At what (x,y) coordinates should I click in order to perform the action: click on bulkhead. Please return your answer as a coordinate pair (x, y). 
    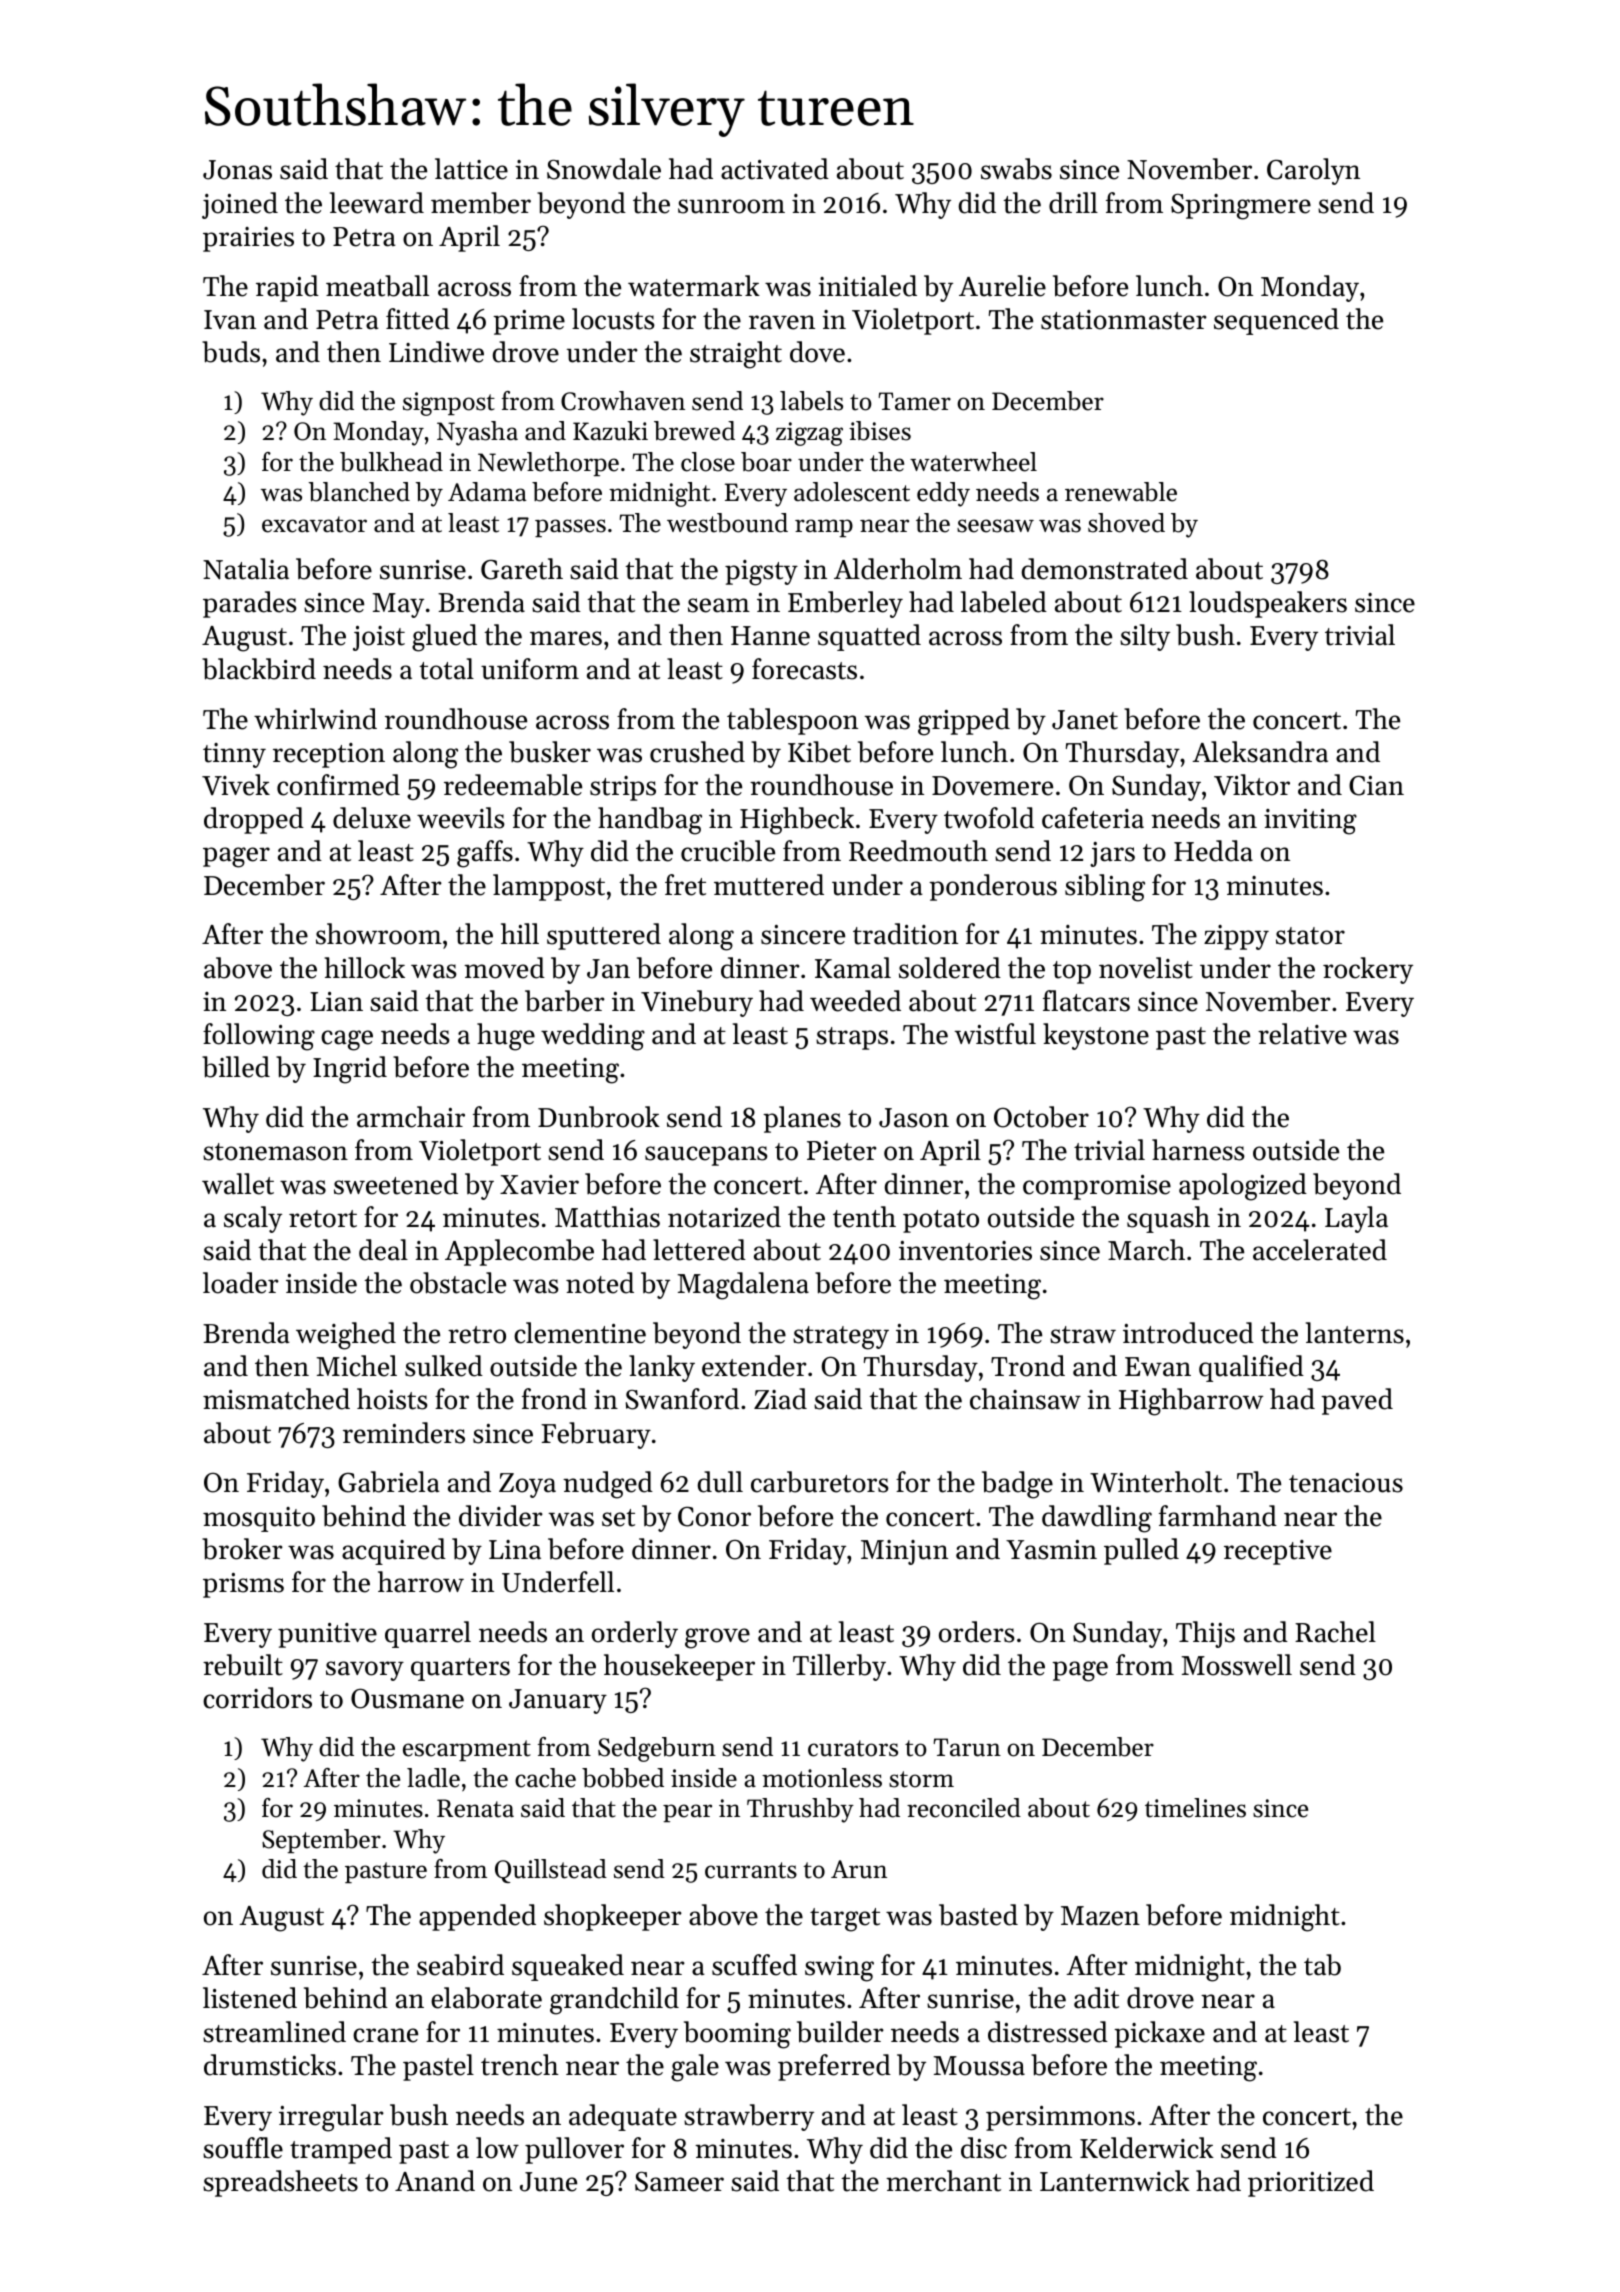
    Looking at the image, I should click on (391, 462).
